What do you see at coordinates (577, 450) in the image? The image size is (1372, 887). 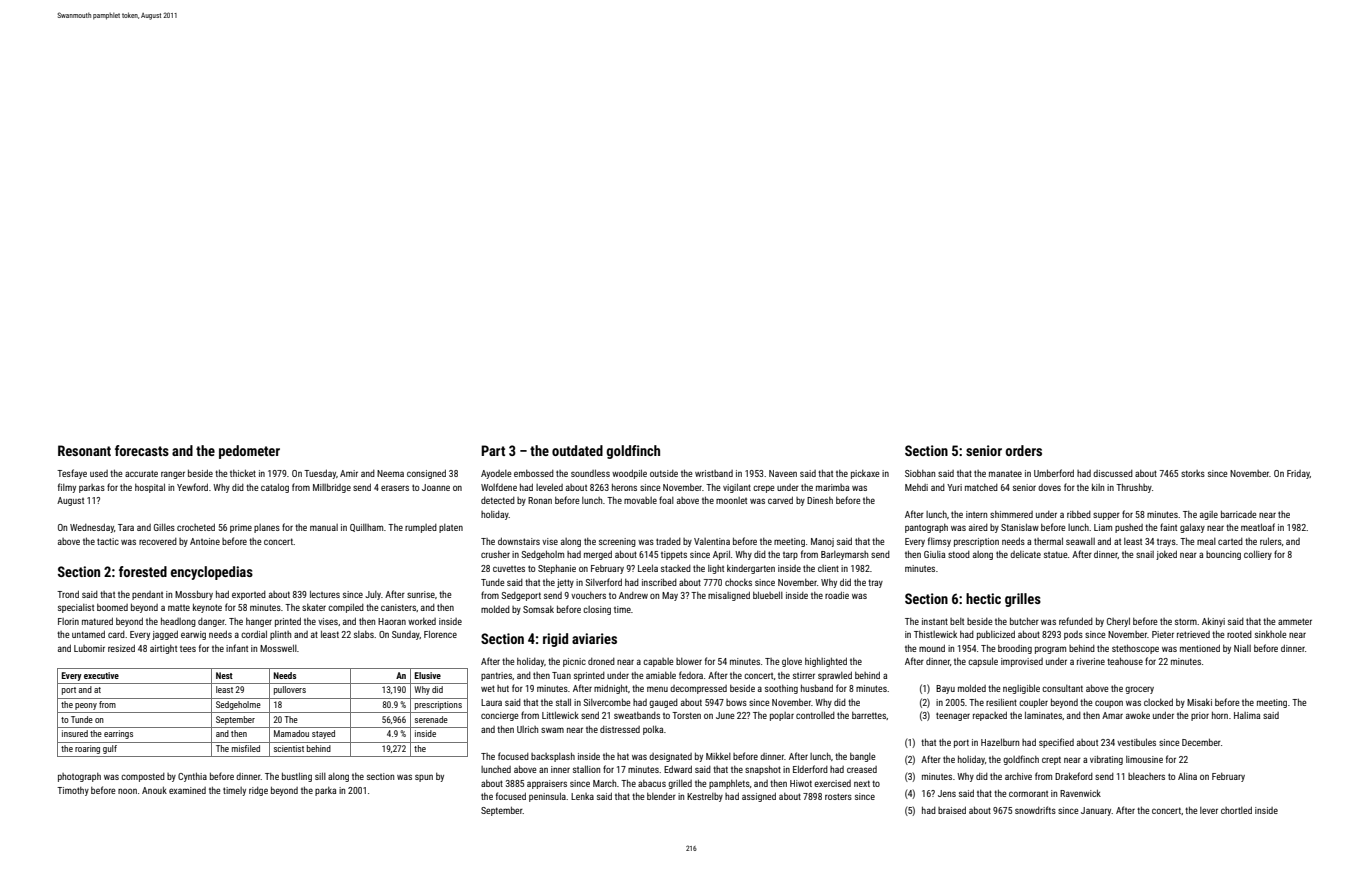 I see `outdated` at bounding box center [577, 450].
